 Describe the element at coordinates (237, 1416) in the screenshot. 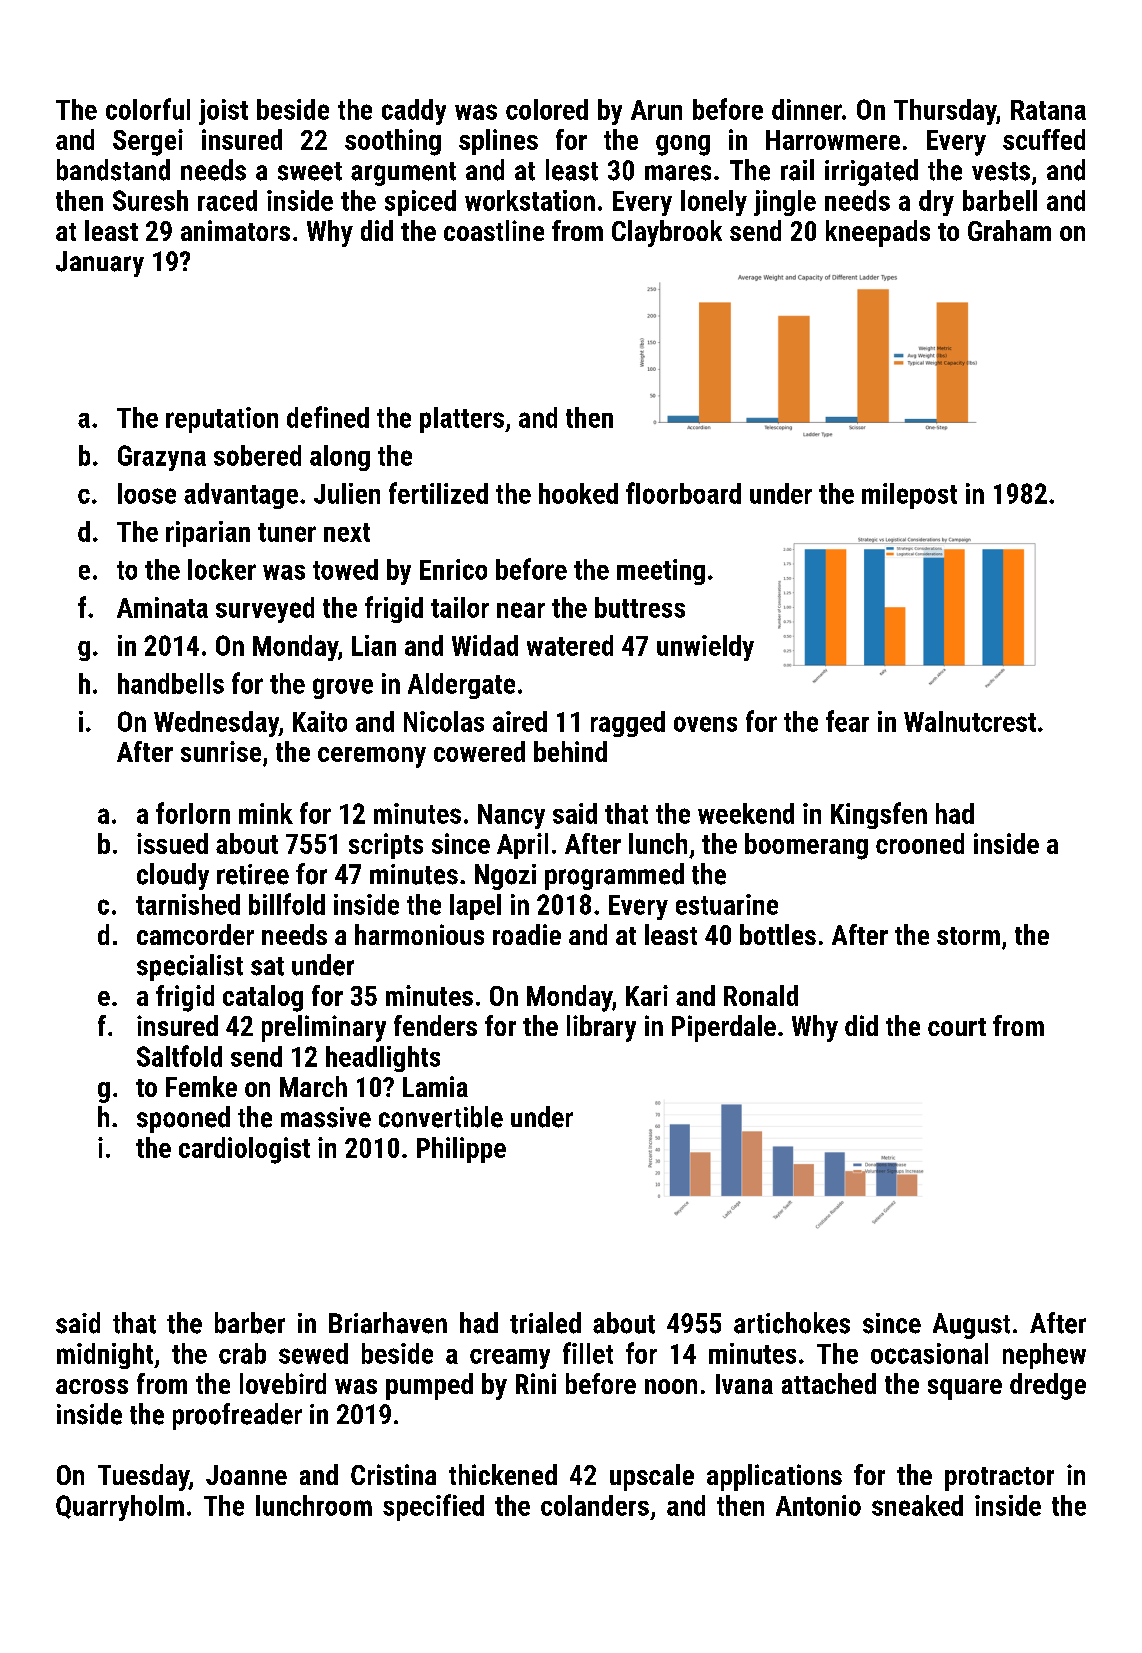

I see `proofreader` at that location.
